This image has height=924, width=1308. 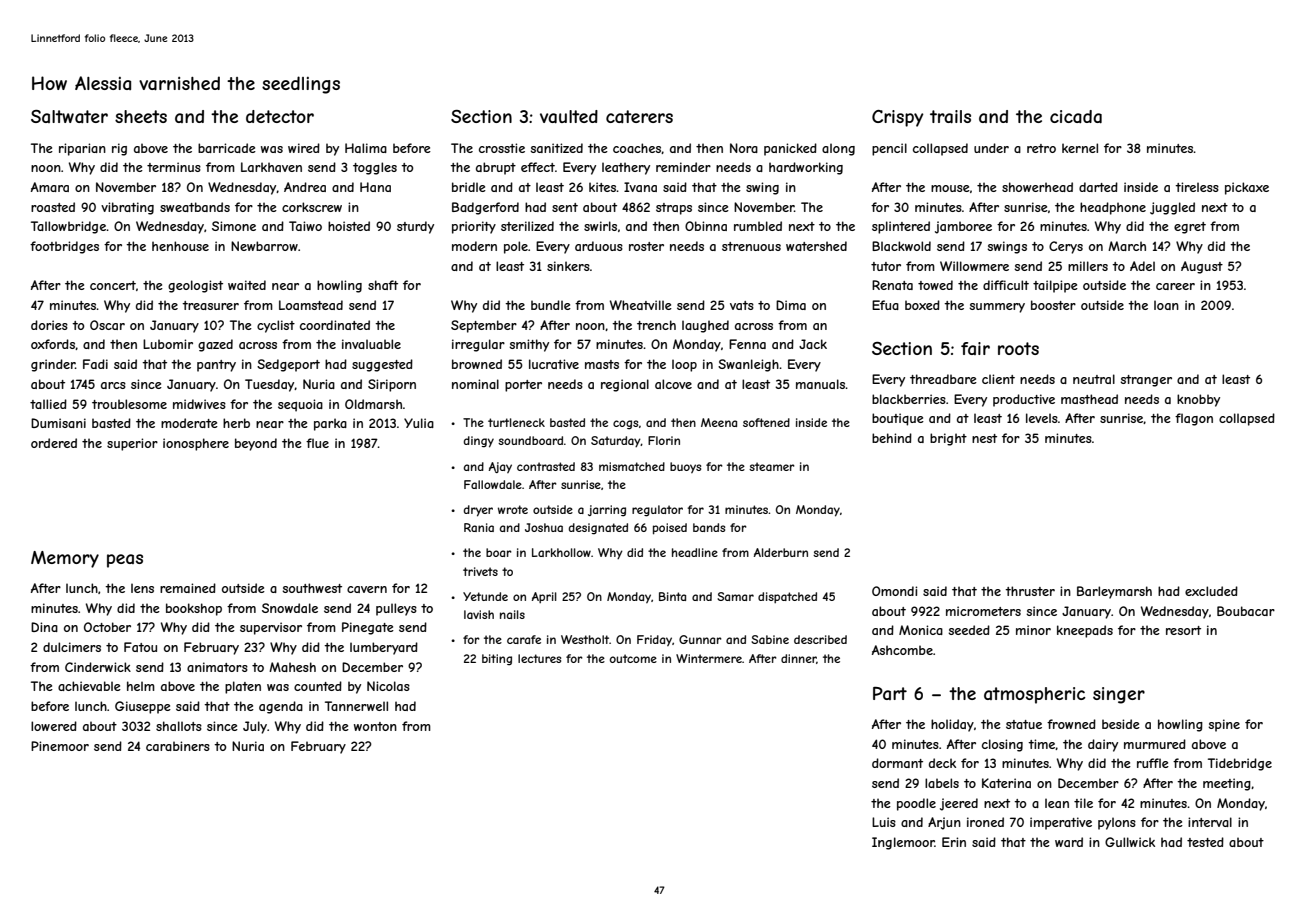 What do you see at coordinates (890, 693) in the image?
I see `Part` at bounding box center [890, 693].
